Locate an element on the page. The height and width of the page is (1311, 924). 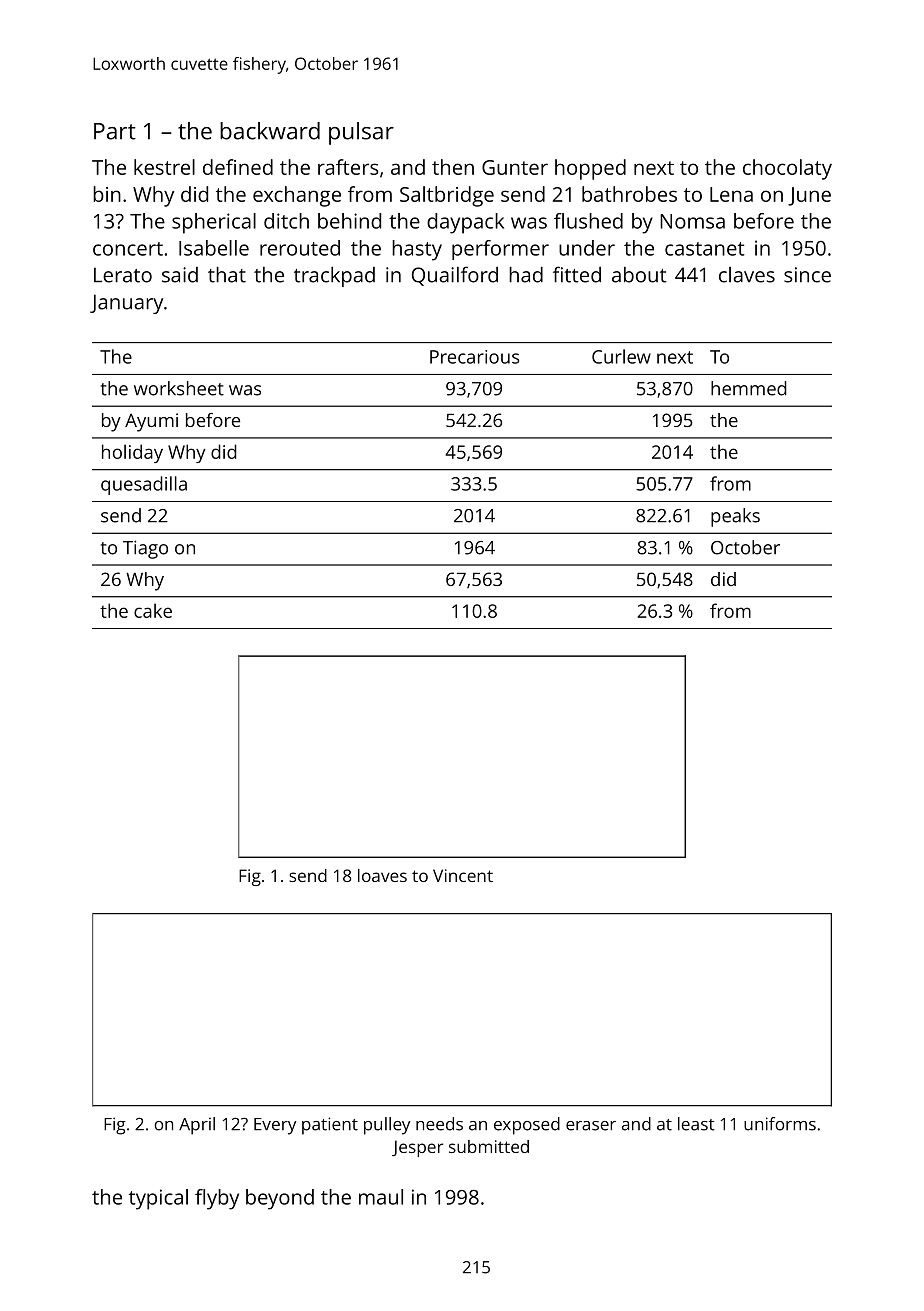
peaks is located at coordinates (735, 517).
